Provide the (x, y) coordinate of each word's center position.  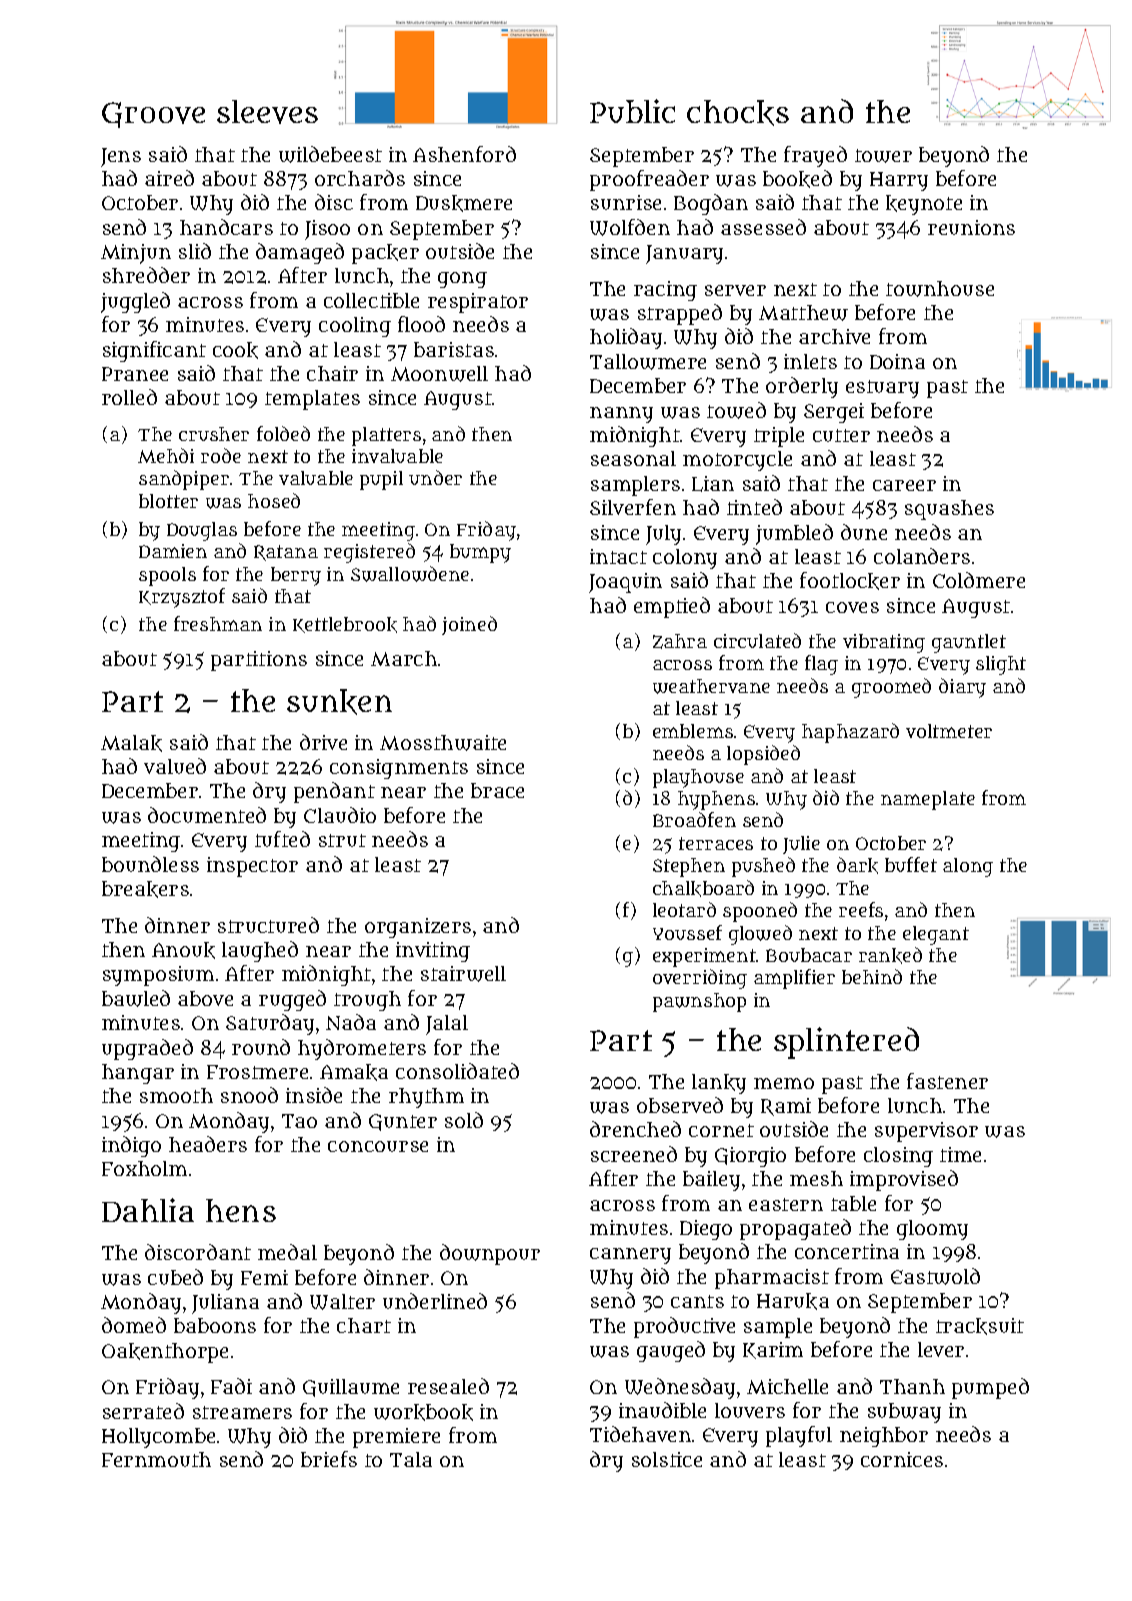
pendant (334, 792)
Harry (899, 181)
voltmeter (949, 731)
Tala (411, 1459)
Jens (121, 157)
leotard (684, 909)
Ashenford (464, 154)
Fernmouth (156, 1459)
